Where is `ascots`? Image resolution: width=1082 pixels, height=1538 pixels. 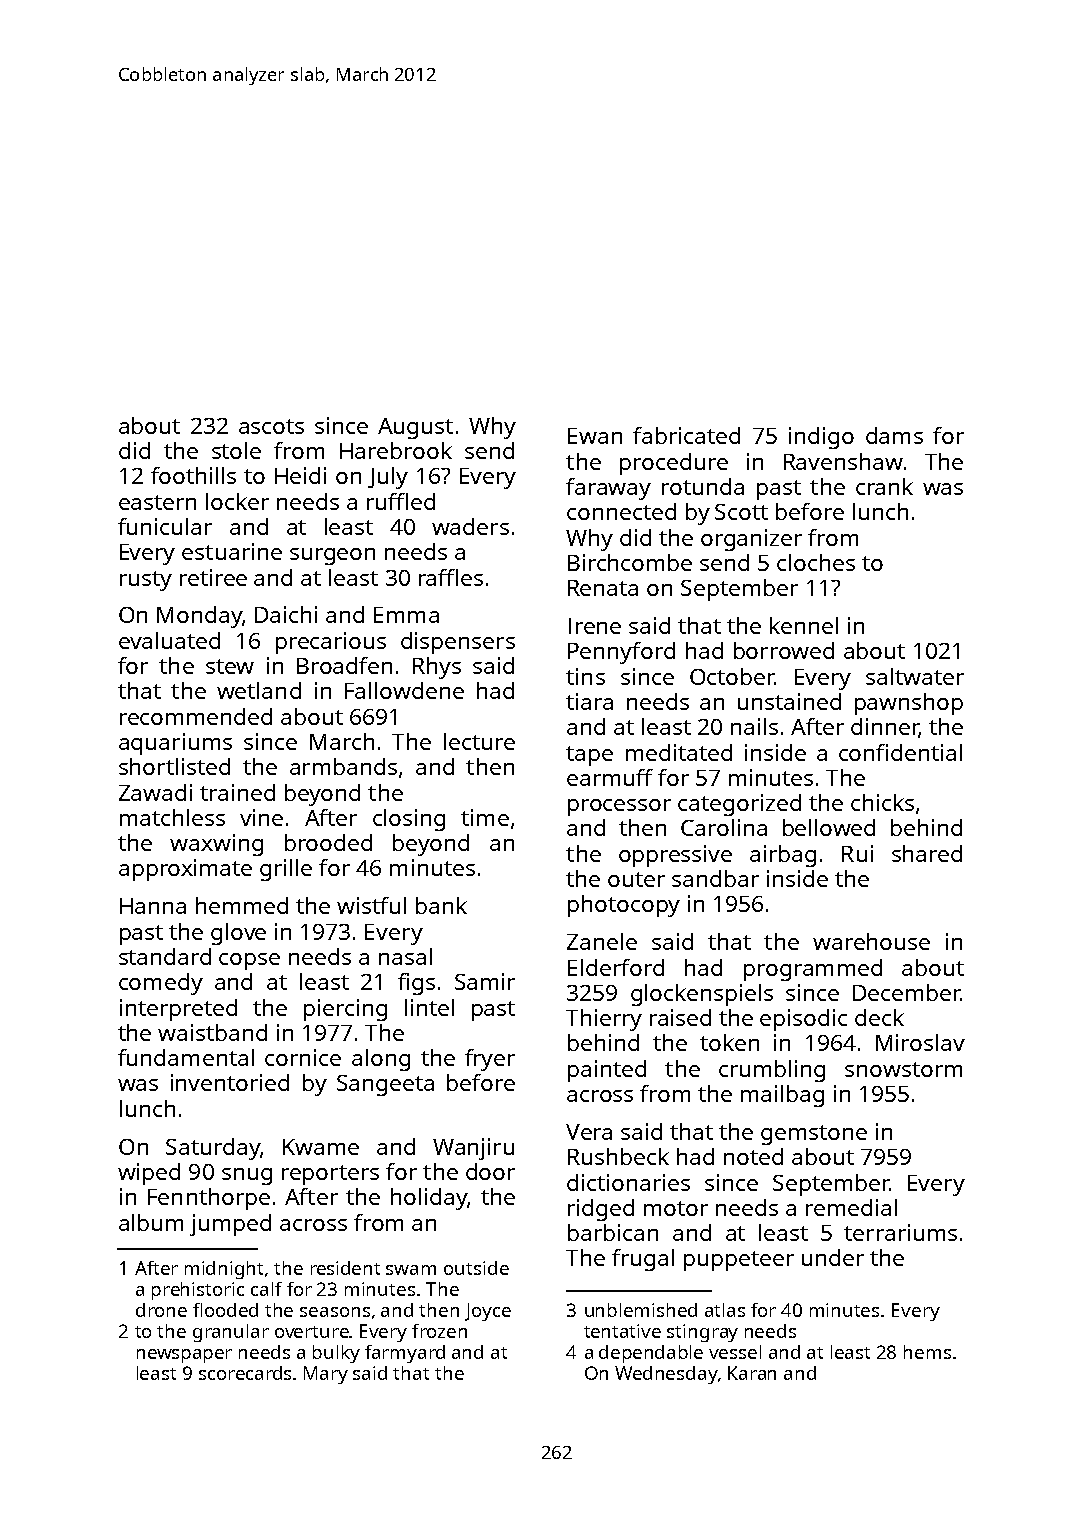 ascots is located at coordinates (271, 426).
